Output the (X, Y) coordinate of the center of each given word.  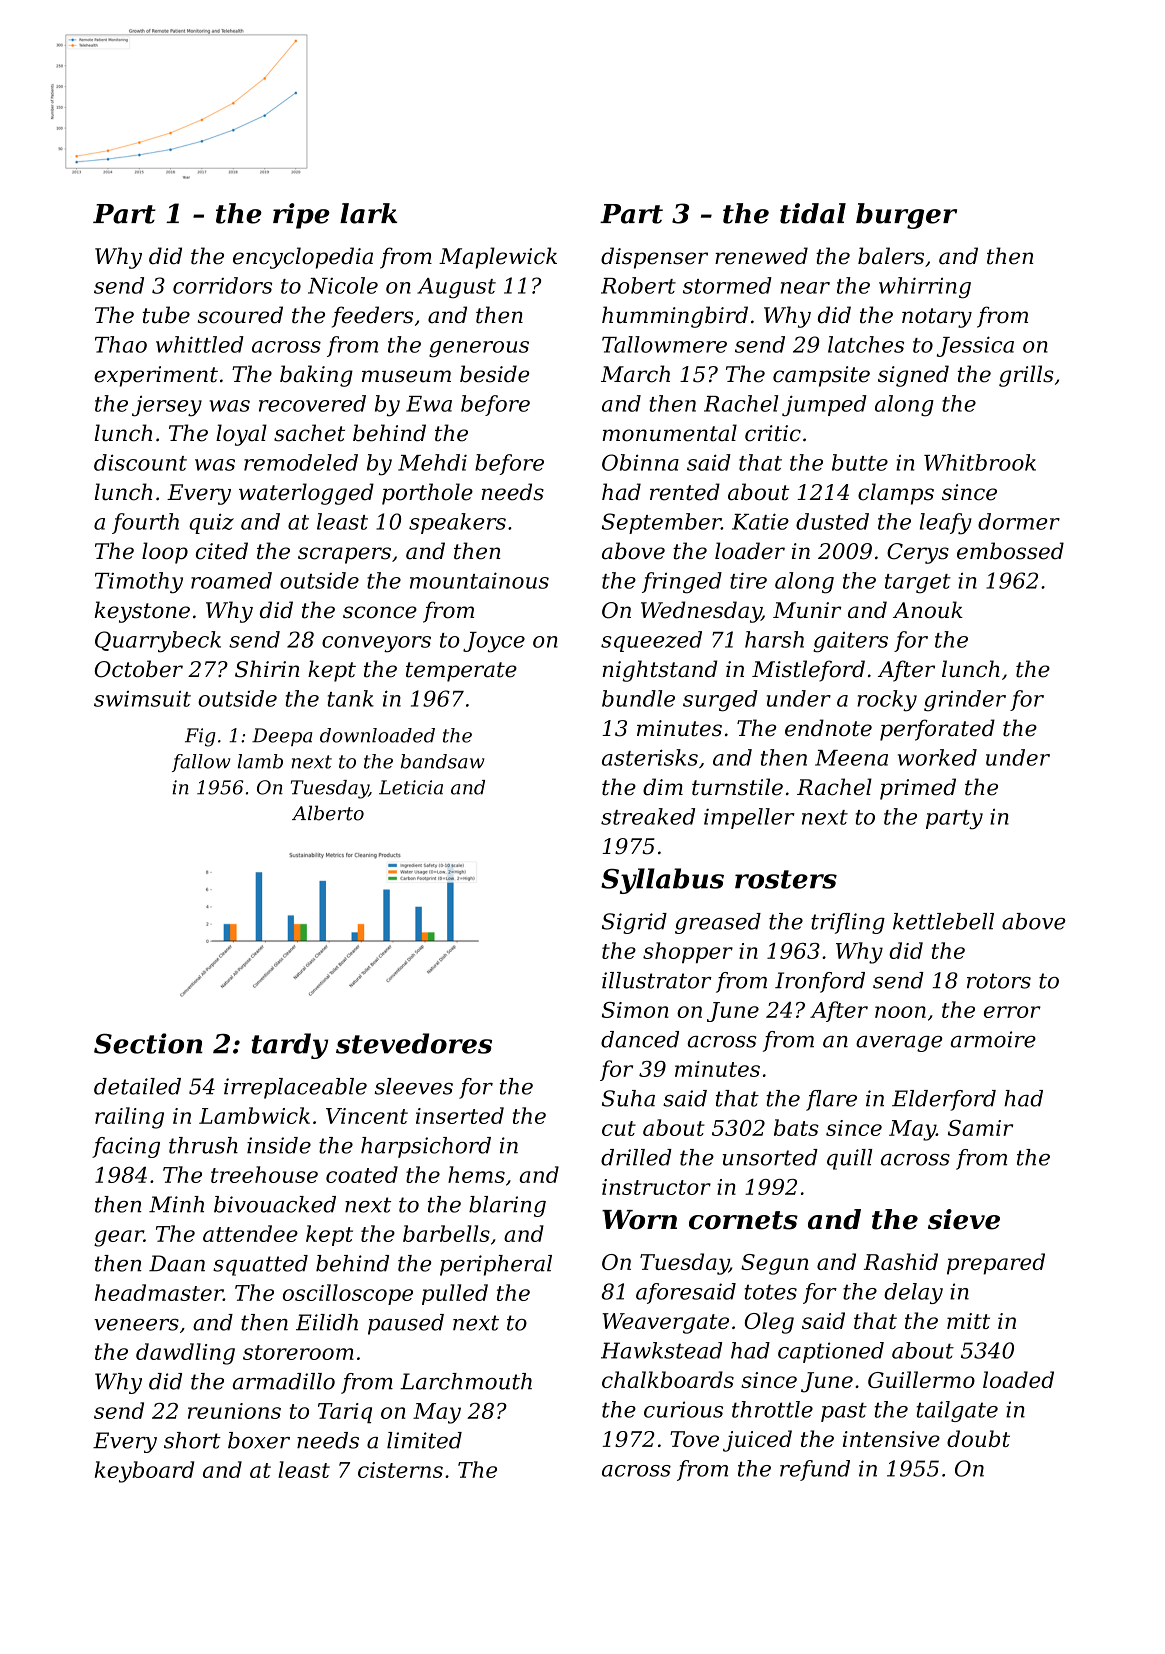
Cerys (918, 553)
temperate (461, 672)
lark (368, 213)
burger (906, 216)
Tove (694, 1439)
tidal (813, 213)
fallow (201, 763)
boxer (259, 1440)
